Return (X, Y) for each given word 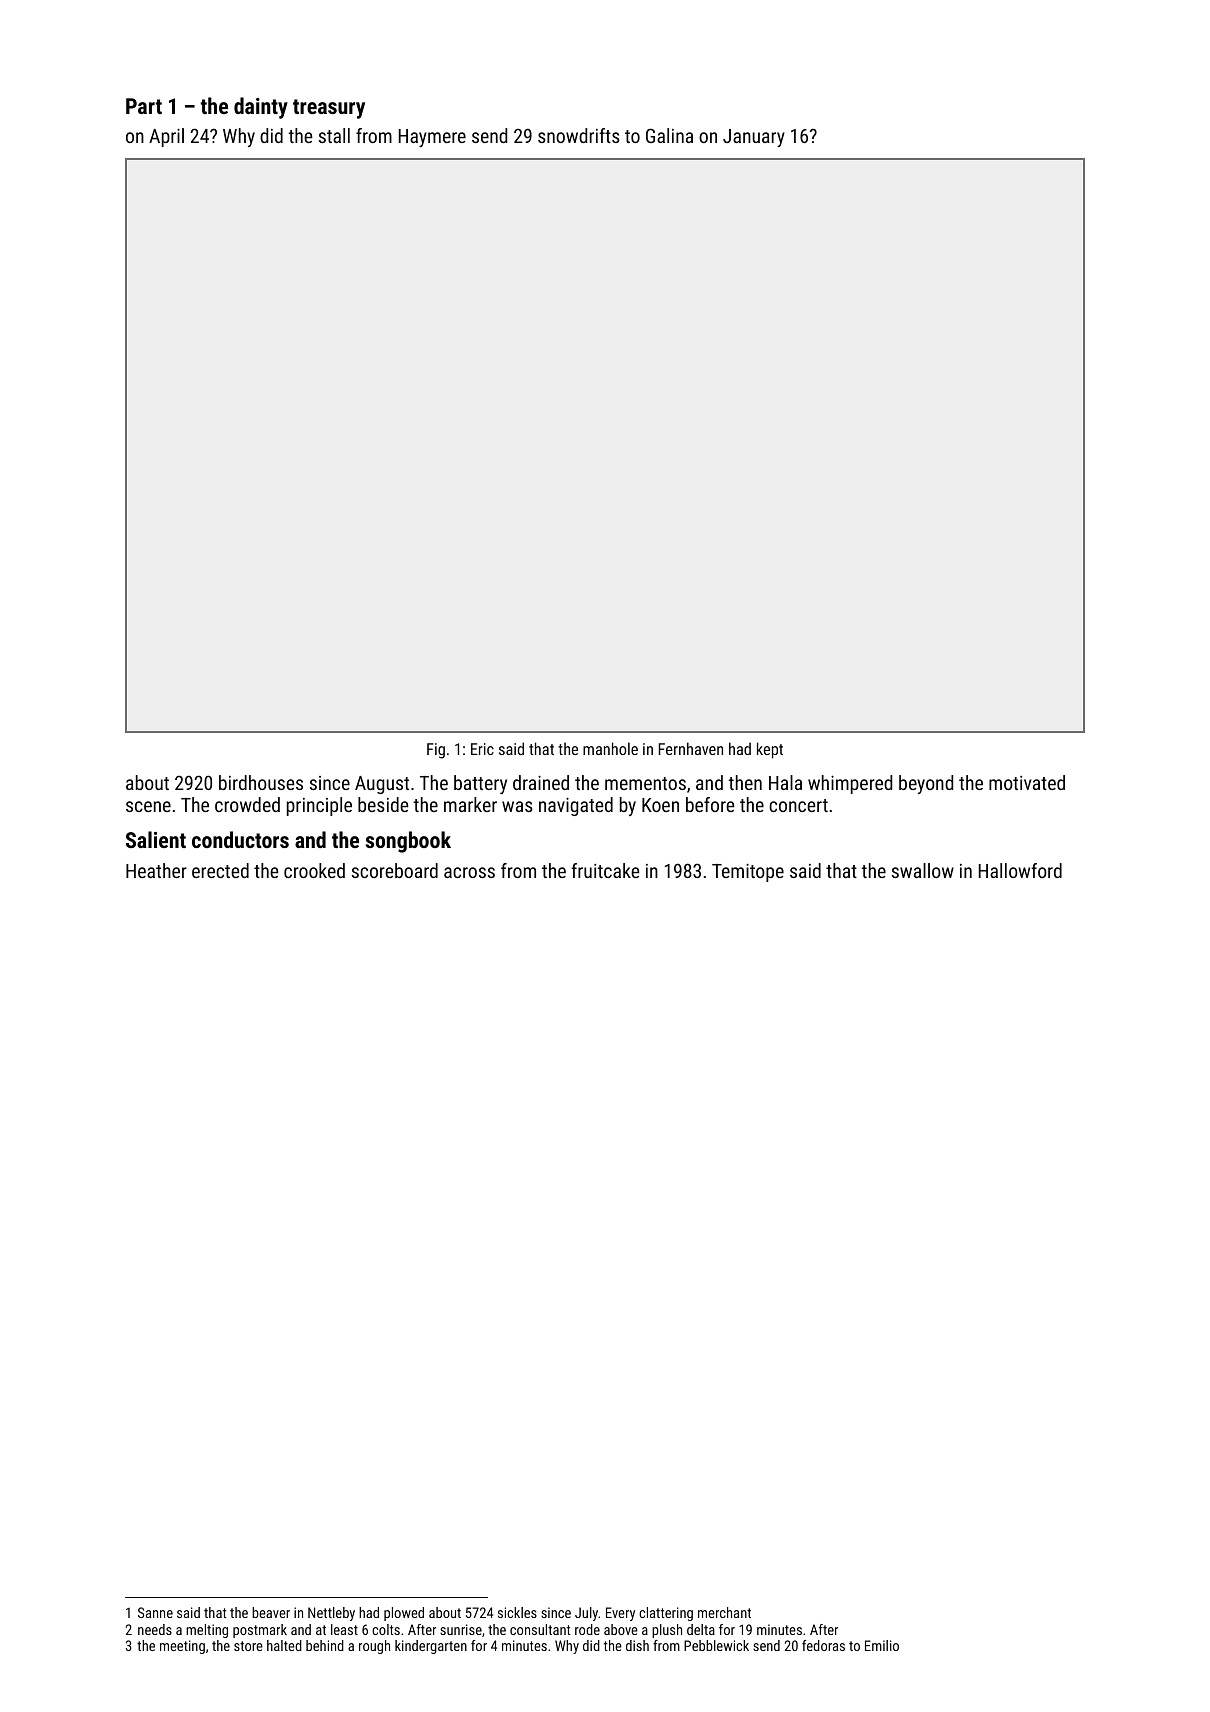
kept (770, 750)
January (754, 138)
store (248, 1646)
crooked (314, 870)
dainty (261, 108)
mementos (645, 783)
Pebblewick (716, 1645)
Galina (669, 135)
